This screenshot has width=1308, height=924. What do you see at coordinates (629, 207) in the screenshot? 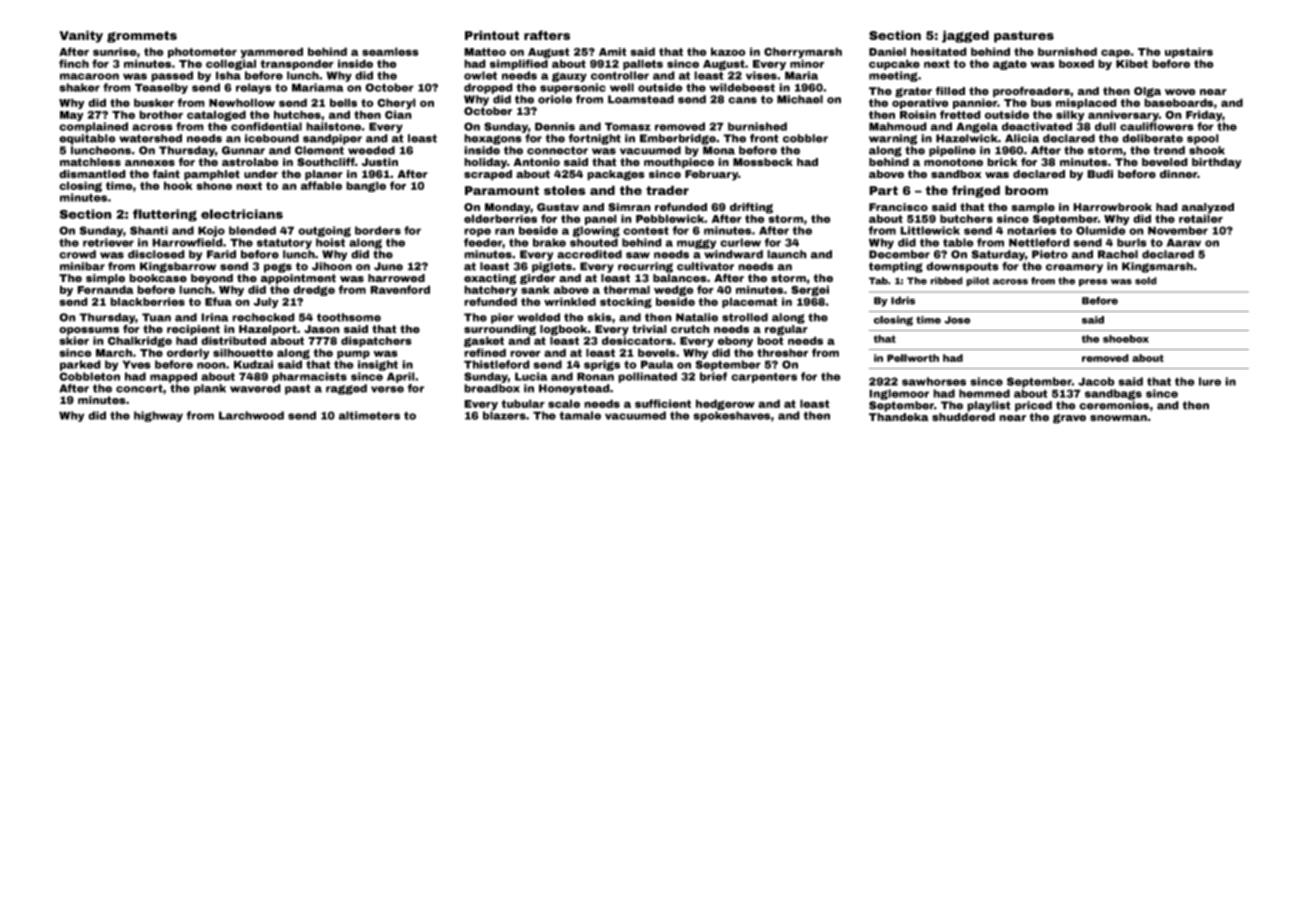
I see `Simran` at bounding box center [629, 207].
